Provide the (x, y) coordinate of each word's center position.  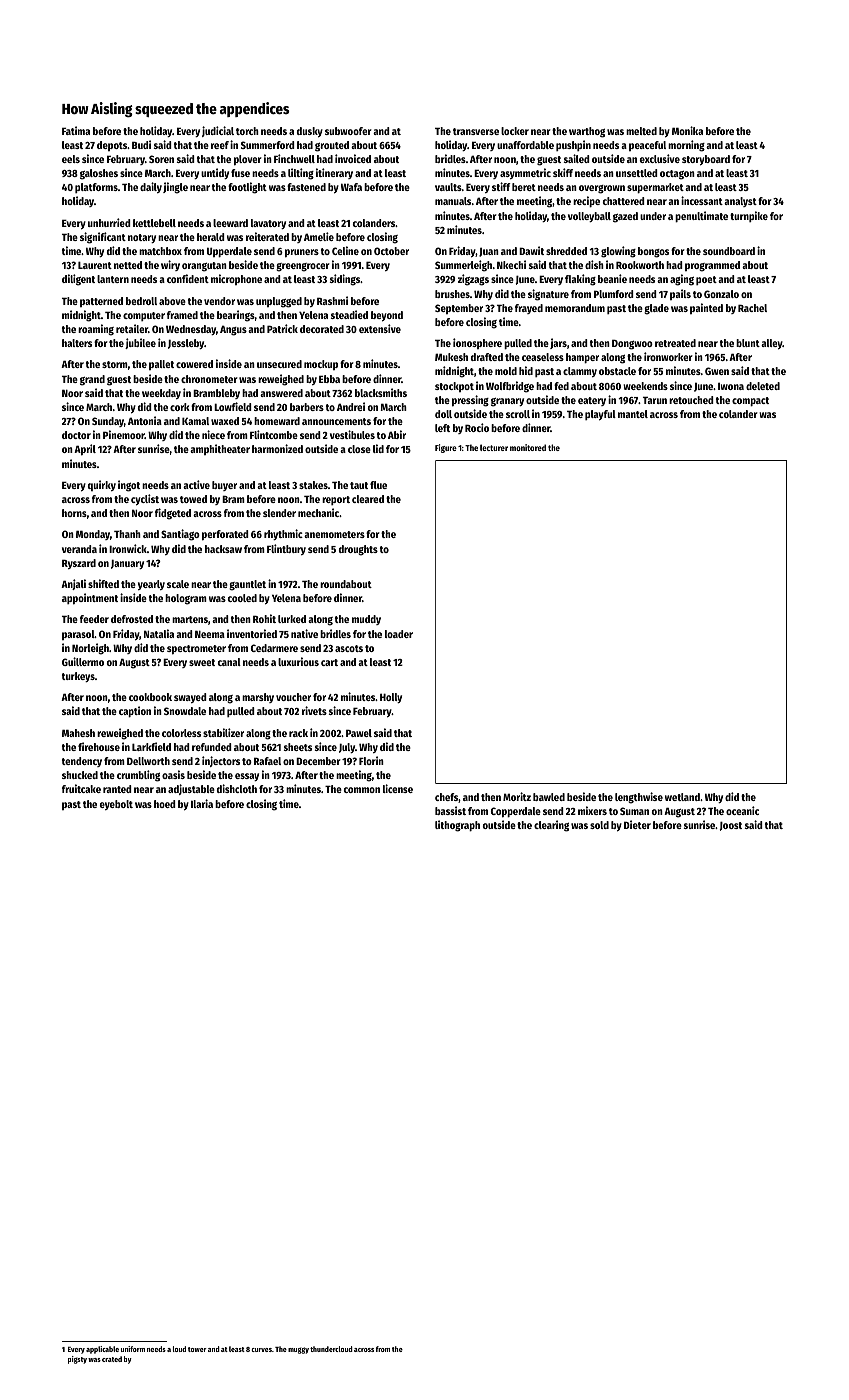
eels (71, 159)
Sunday (108, 422)
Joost (731, 826)
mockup (321, 365)
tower (197, 1349)
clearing (551, 826)
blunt (748, 343)
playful (600, 415)
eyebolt (116, 805)
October (391, 251)
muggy (298, 1350)
